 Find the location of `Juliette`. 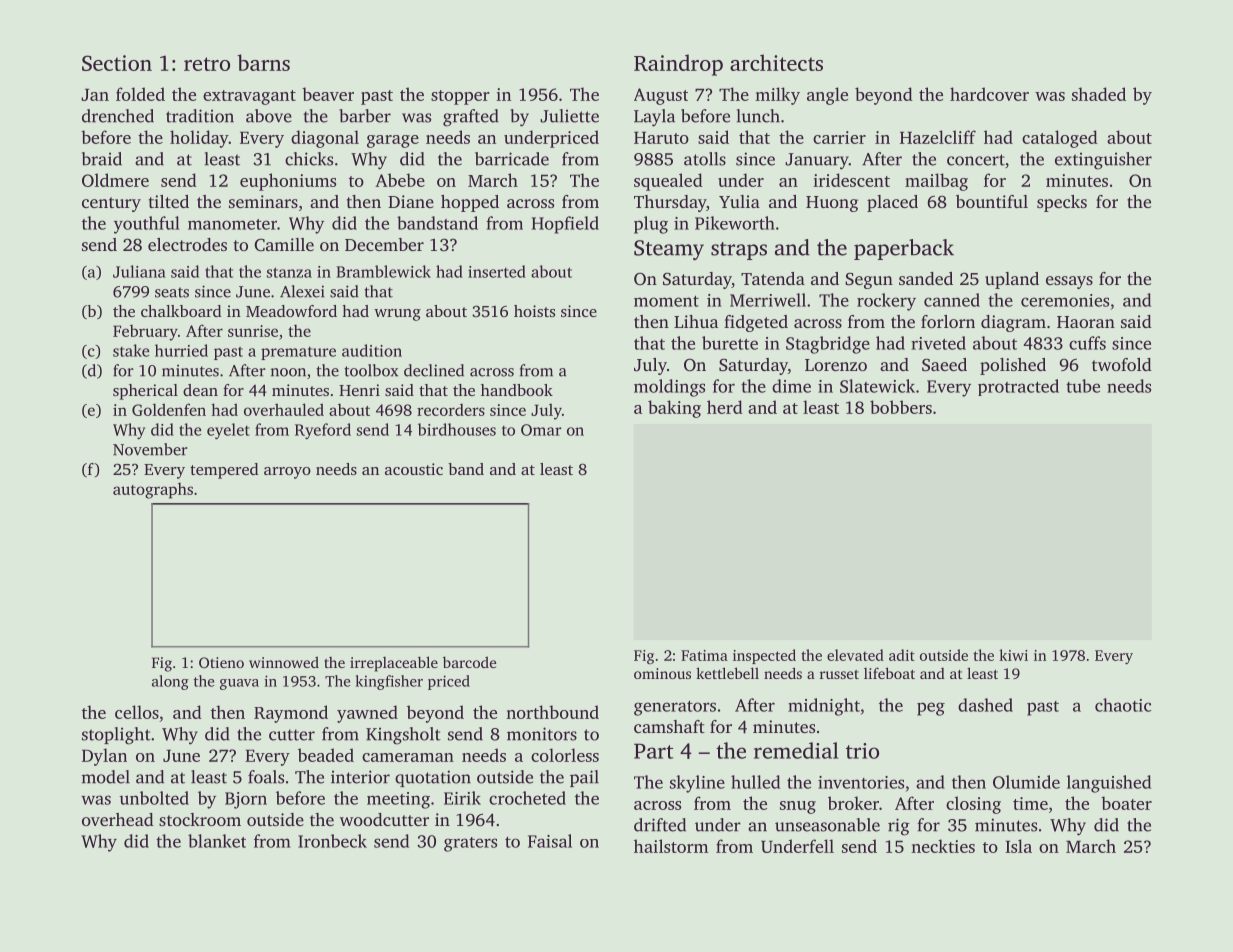

Juliette is located at coordinates (569, 116).
